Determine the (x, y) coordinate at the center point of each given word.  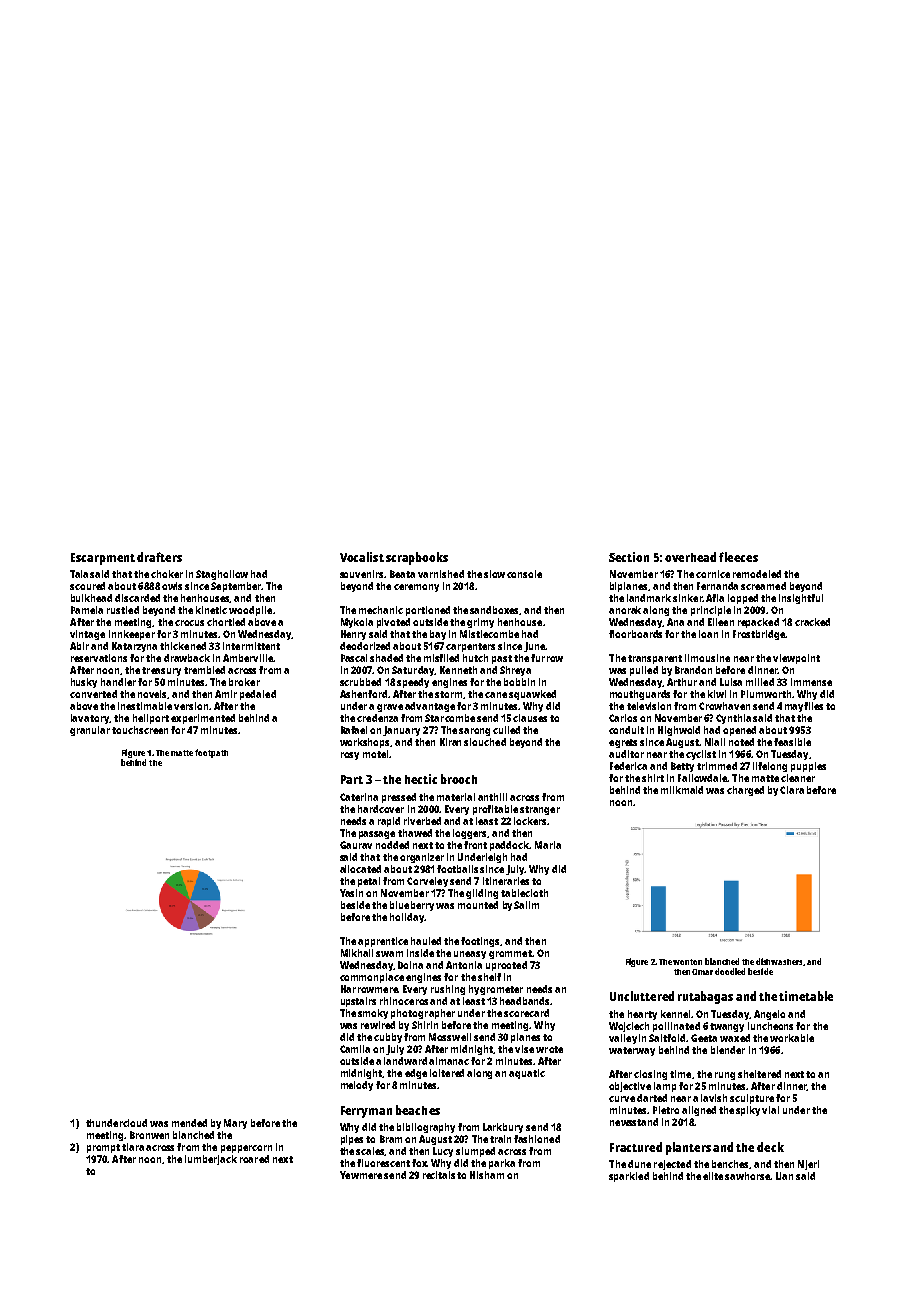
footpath (211, 753)
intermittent (251, 646)
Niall (715, 742)
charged (745, 791)
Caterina (359, 797)
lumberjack (211, 1160)
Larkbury (503, 1128)
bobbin (519, 682)
